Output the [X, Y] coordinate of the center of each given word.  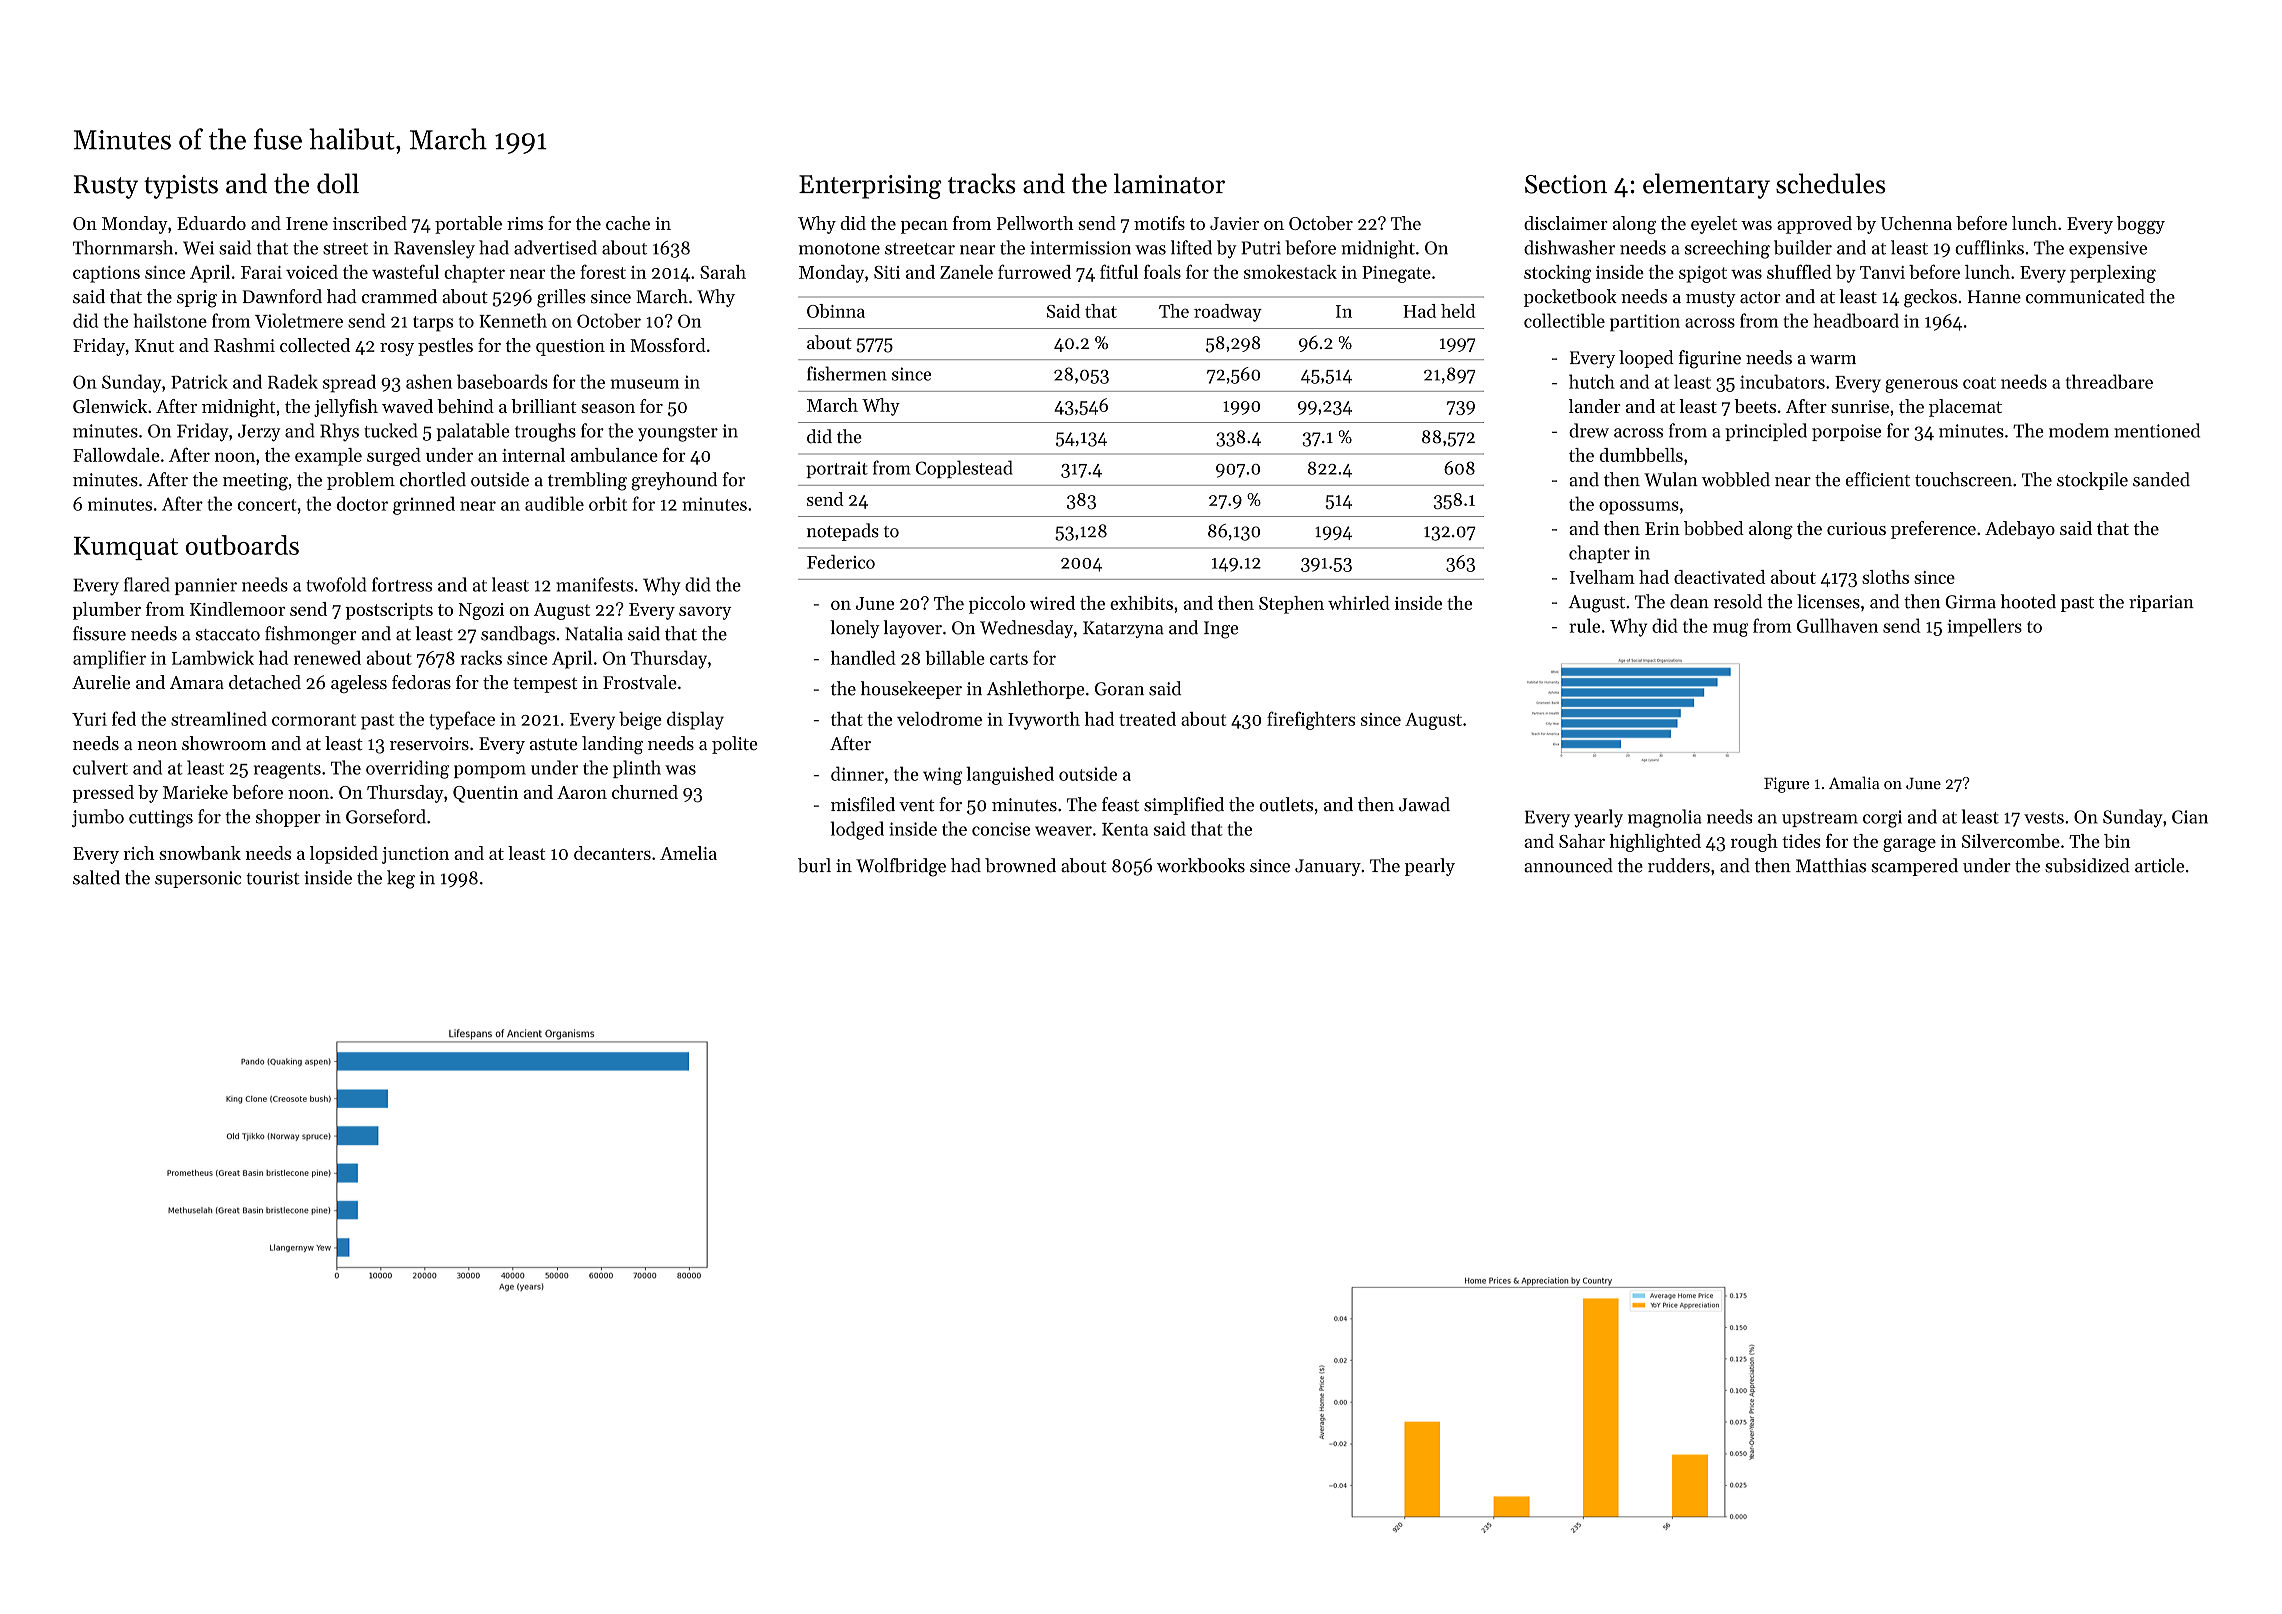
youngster [678, 434]
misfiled [863, 804]
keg [401, 879]
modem [2079, 430]
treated [1147, 719]
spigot [1703, 274]
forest [603, 271]
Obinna [836, 311]
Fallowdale [116, 455]
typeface [462, 720]
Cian [2190, 817]
